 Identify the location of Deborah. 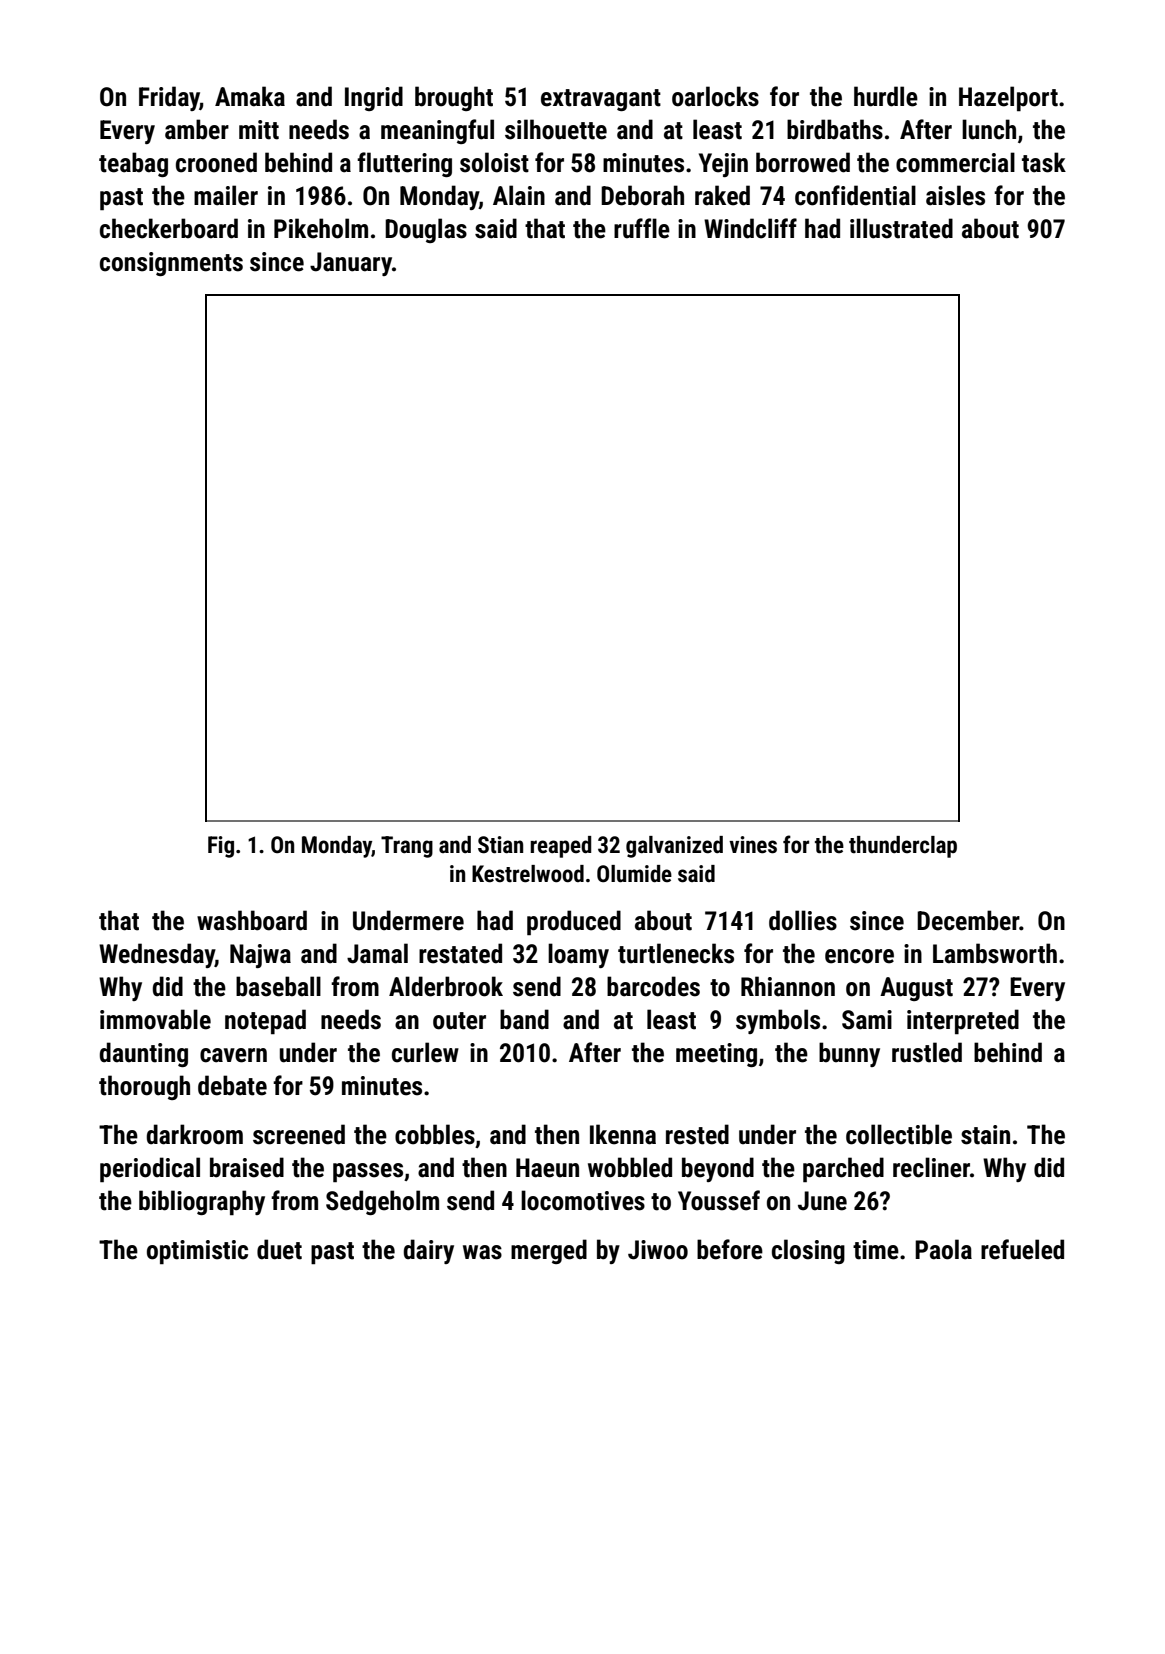
(642, 195).
